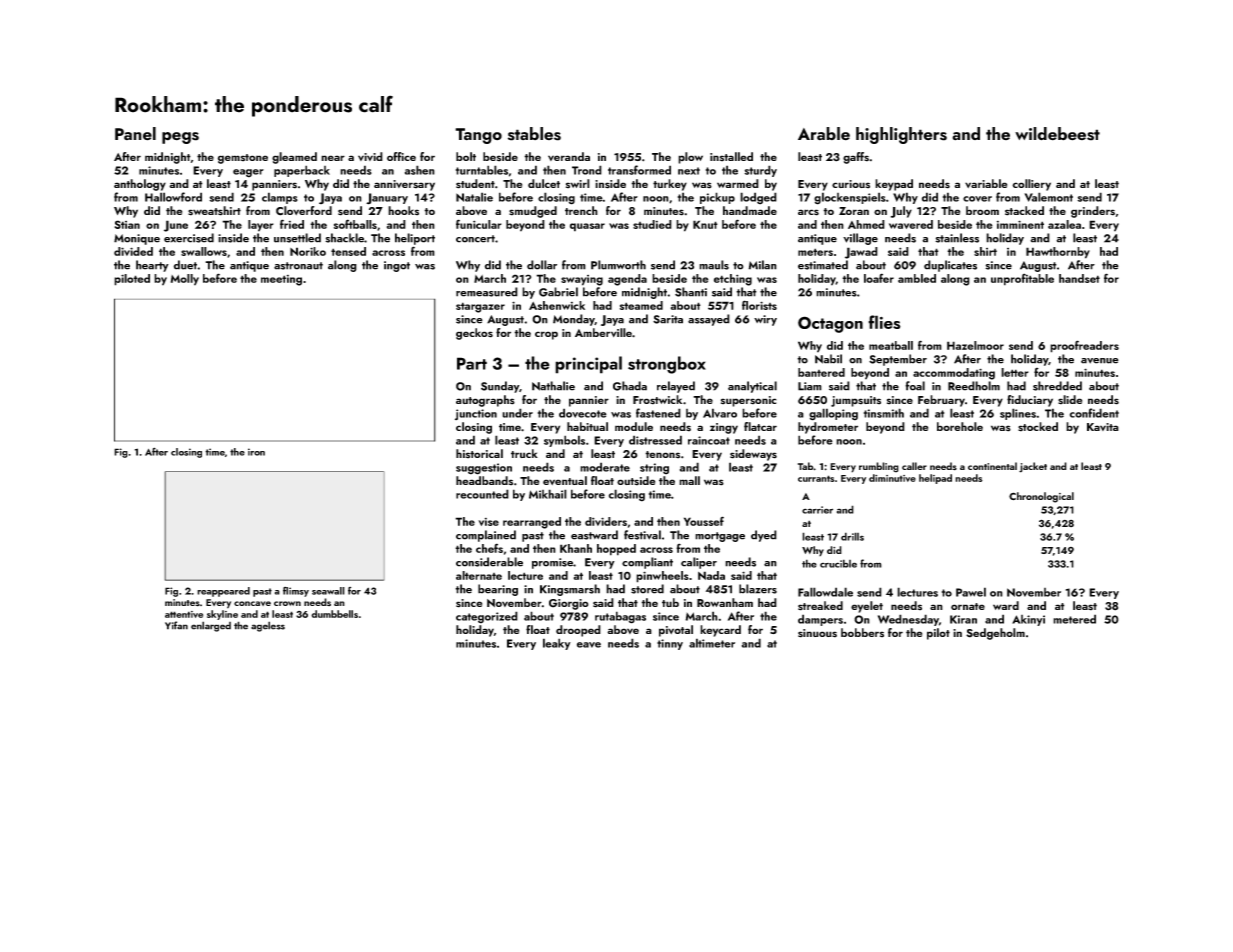 Image resolution: width=1233 pixels, height=952 pixels. Describe the element at coordinates (140, 185) in the page. I see `anthology` at that location.
